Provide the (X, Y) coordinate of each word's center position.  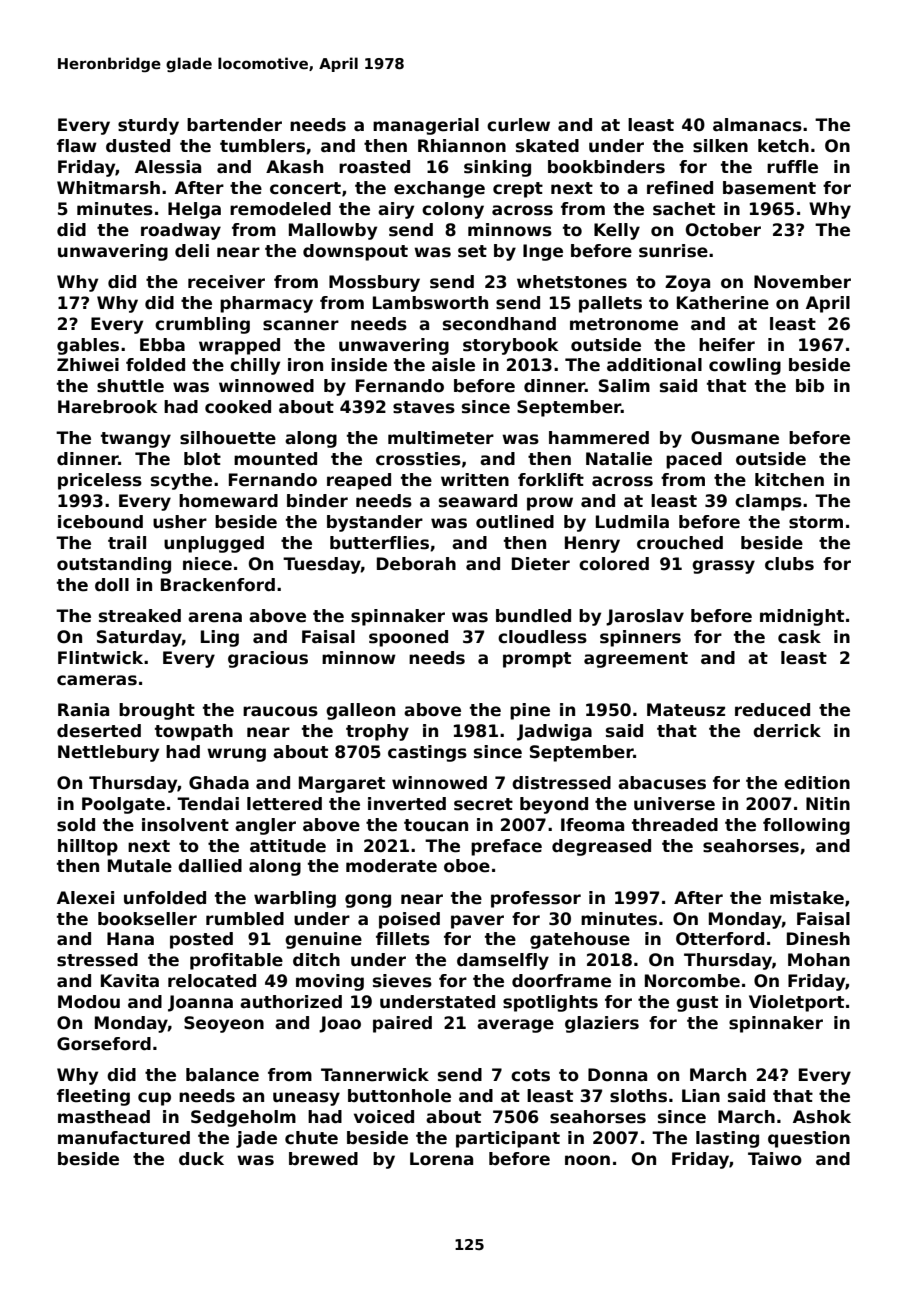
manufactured (124, 1138)
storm (816, 522)
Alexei (85, 898)
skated (547, 146)
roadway (181, 231)
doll (112, 585)
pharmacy (266, 304)
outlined (515, 522)
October (723, 230)
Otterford (720, 939)
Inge (543, 252)
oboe (467, 866)
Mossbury (374, 283)
